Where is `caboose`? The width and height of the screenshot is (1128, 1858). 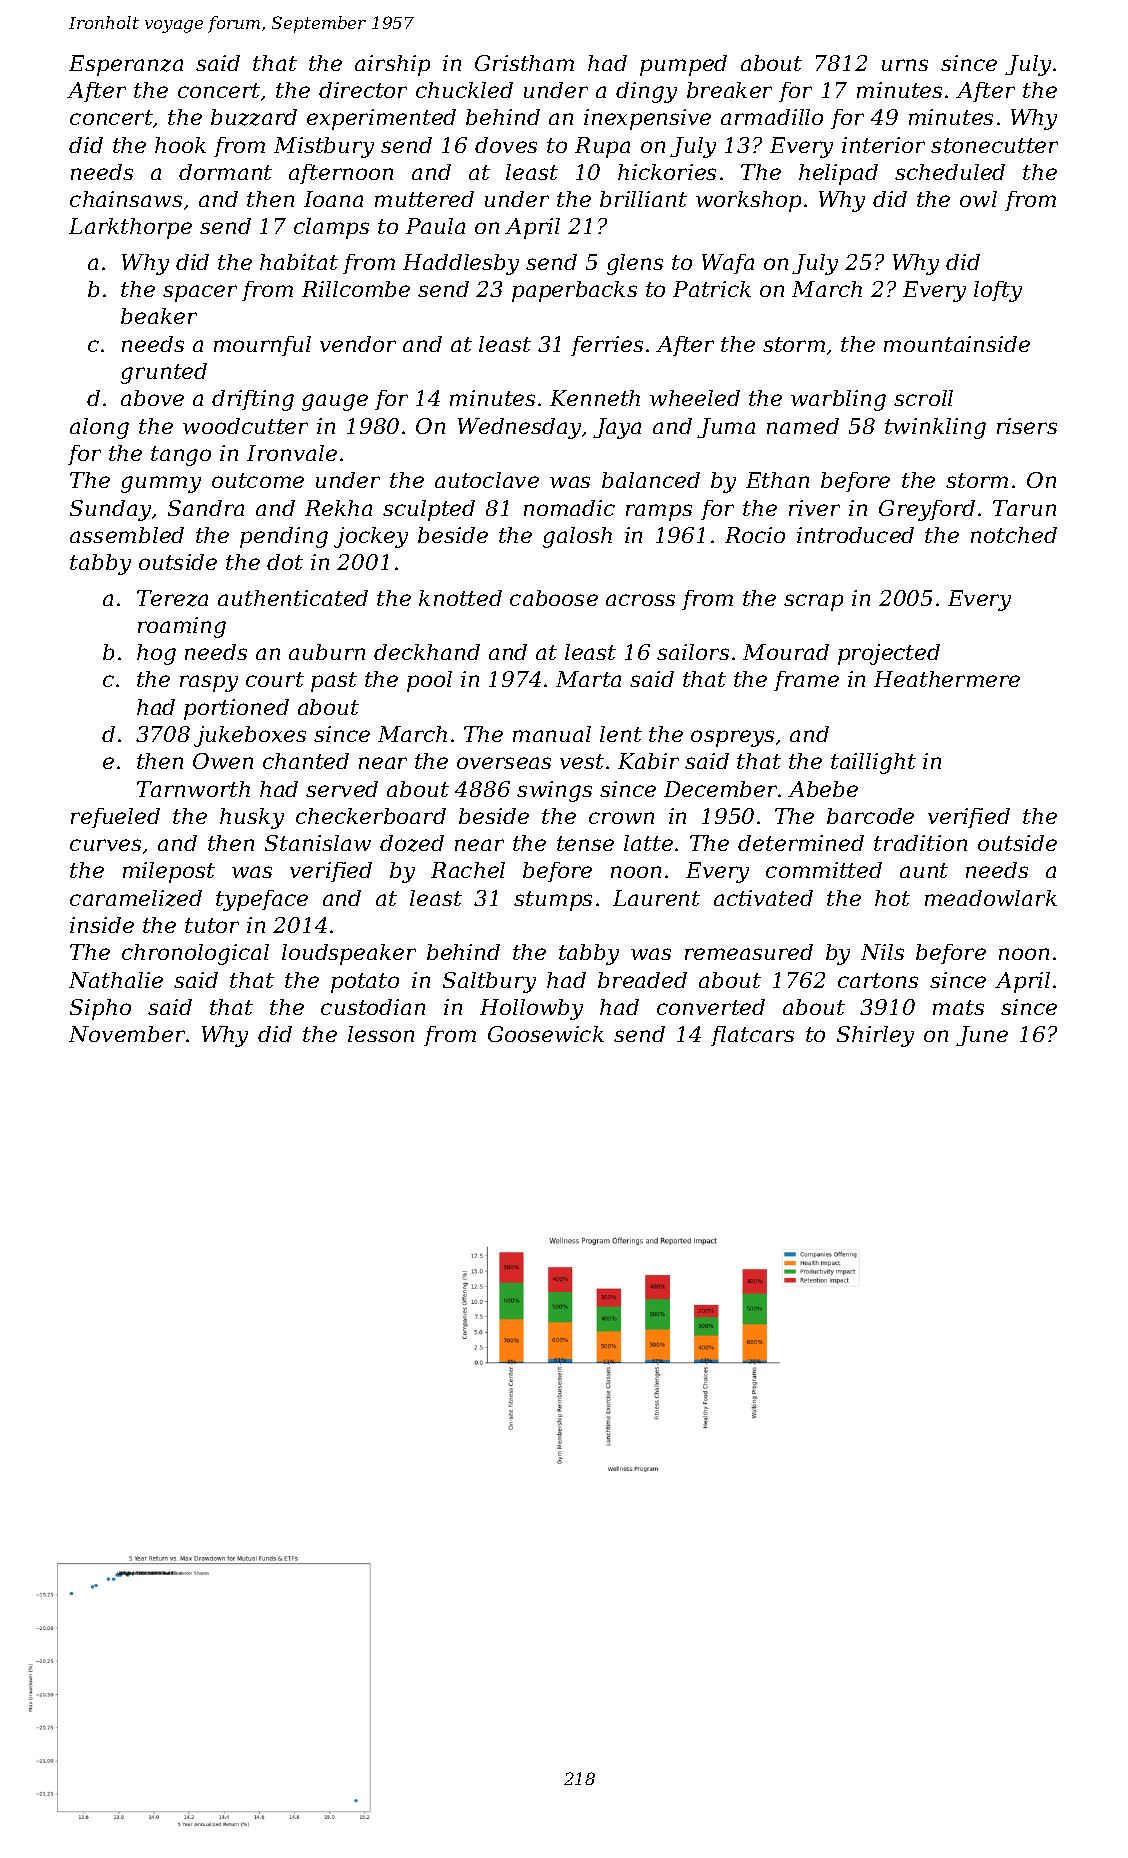 caboose is located at coordinates (554, 598).
